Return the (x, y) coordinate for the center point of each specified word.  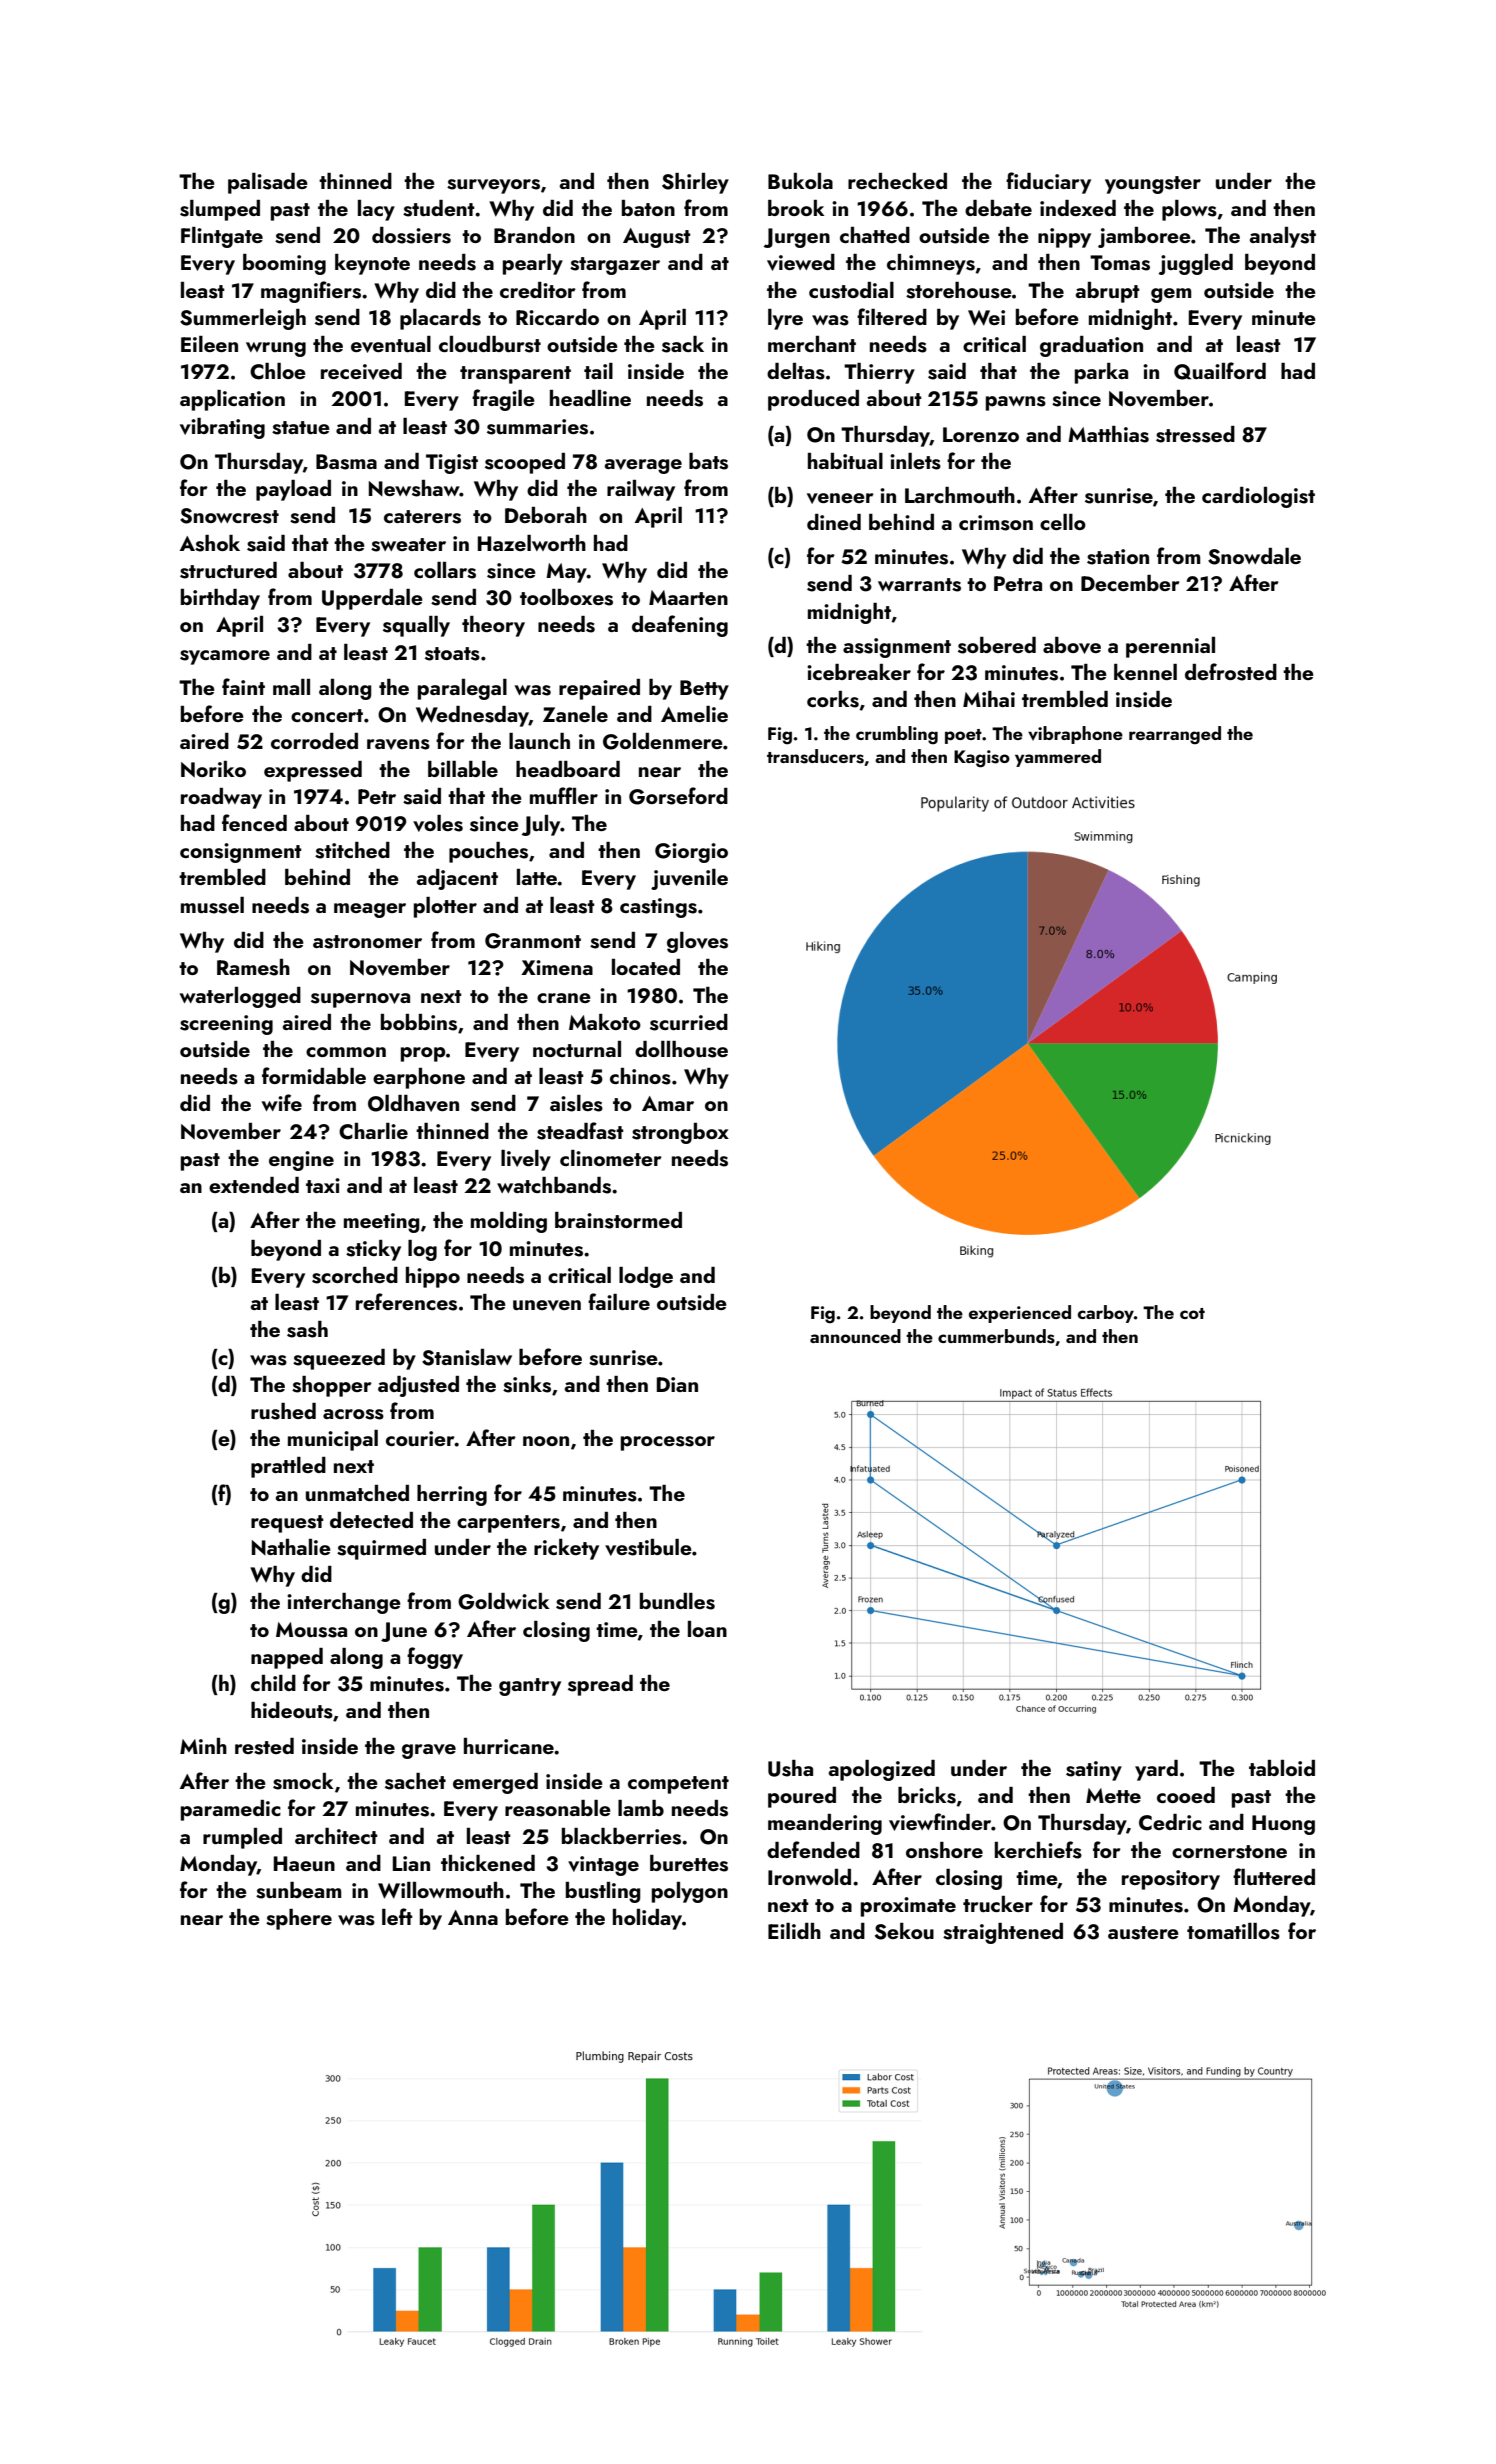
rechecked (897, 181)
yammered (1058, 758)
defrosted (1231, 672)
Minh (203, 1746)
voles (438, 823)
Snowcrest (229, 516)
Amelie (694, 714)
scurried (689, 1022)
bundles (677, 1601)
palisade (268, 183)
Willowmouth (441, 1890)
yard (1156, 1770)
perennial (1170, 647)
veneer (840, 498)
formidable (314, 1075)
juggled (1196, 264)
